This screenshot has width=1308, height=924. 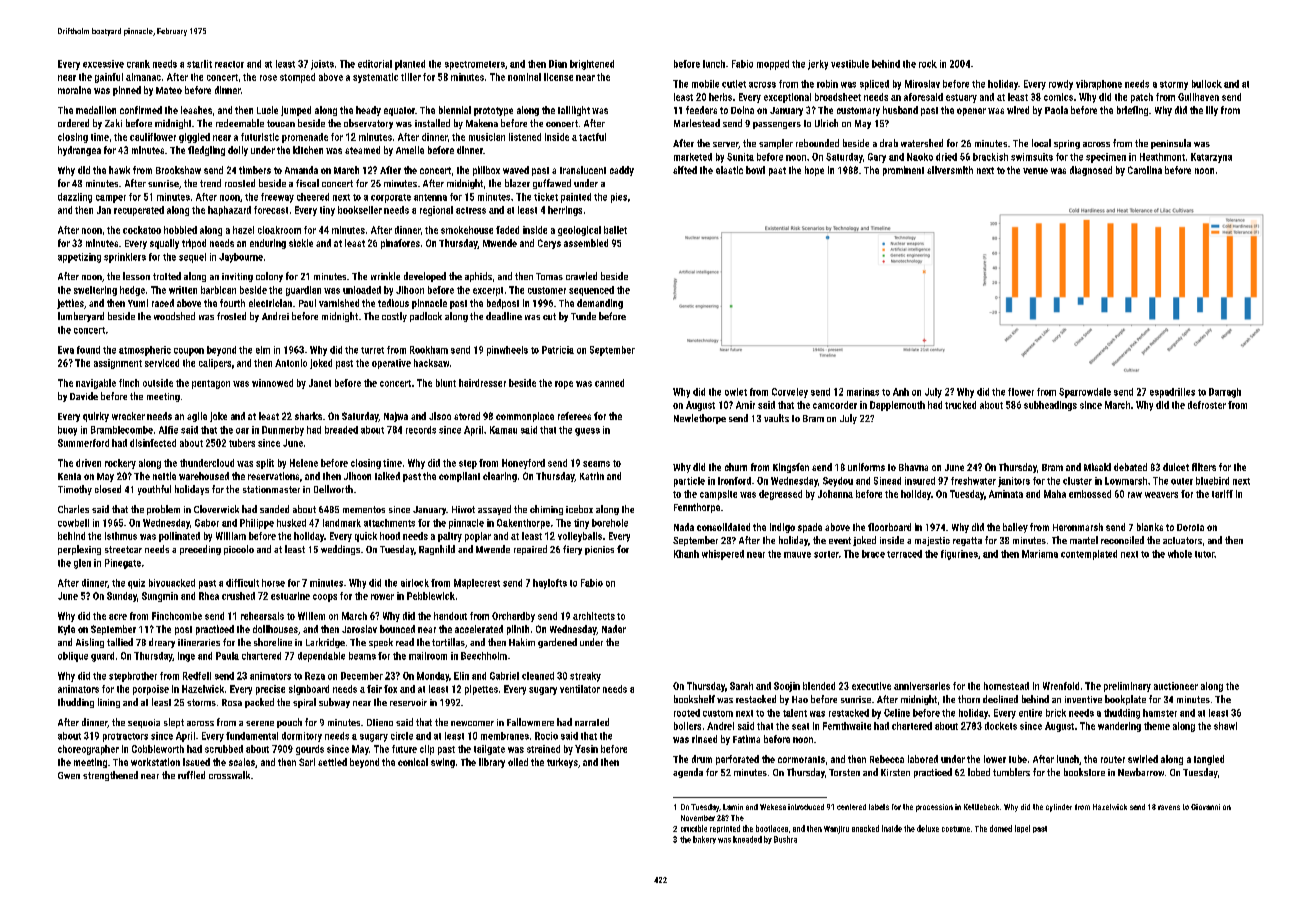 What do you see at coordinates (610, 523) in the screenshot?
I see `borehole` at bounding box center [610, 523].
